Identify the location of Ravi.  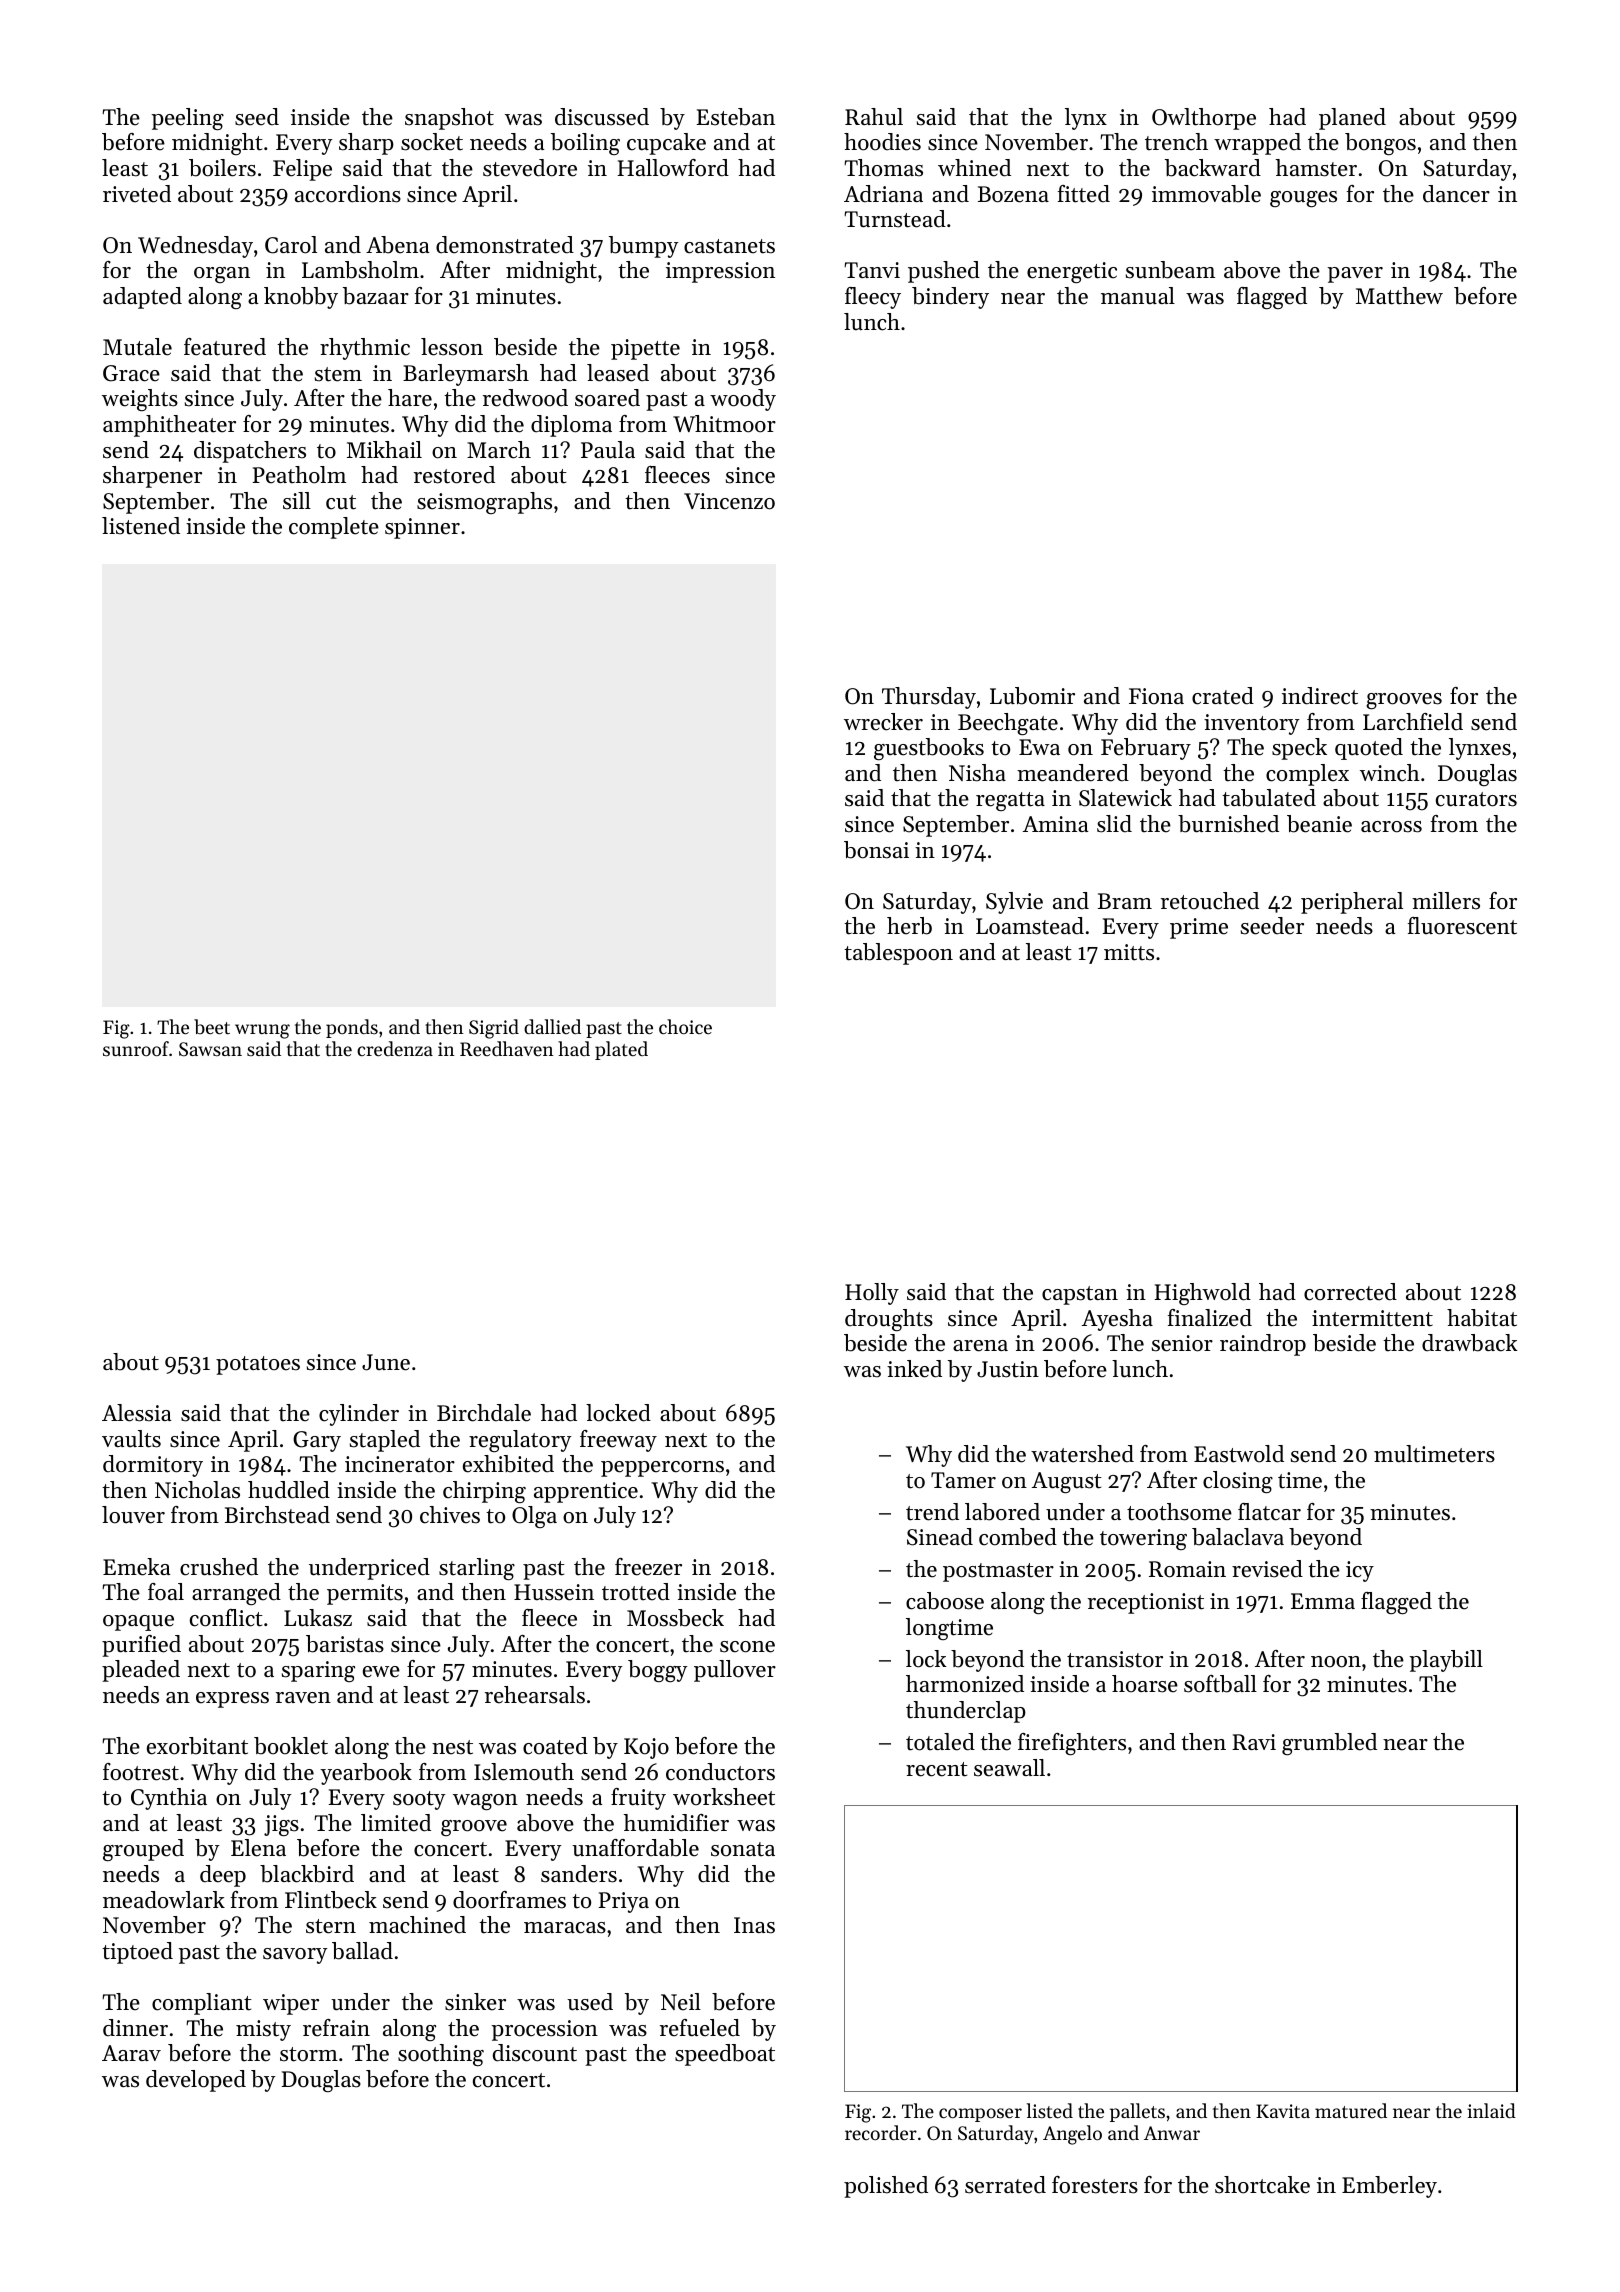
(1254, 1742).
